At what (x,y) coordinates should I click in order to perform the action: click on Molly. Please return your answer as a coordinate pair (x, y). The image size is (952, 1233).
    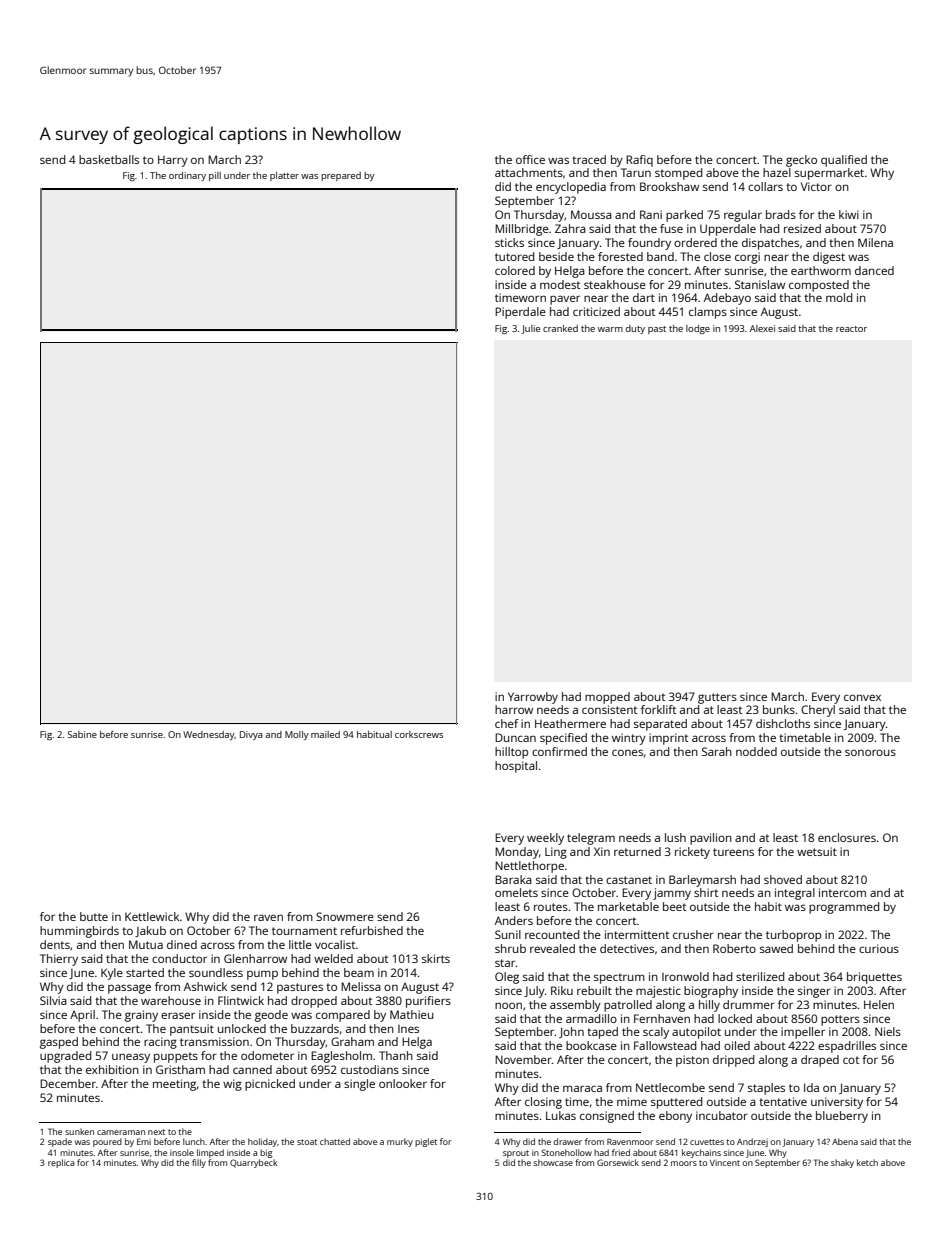
    Looking at the image, I should click on (297, 735).
